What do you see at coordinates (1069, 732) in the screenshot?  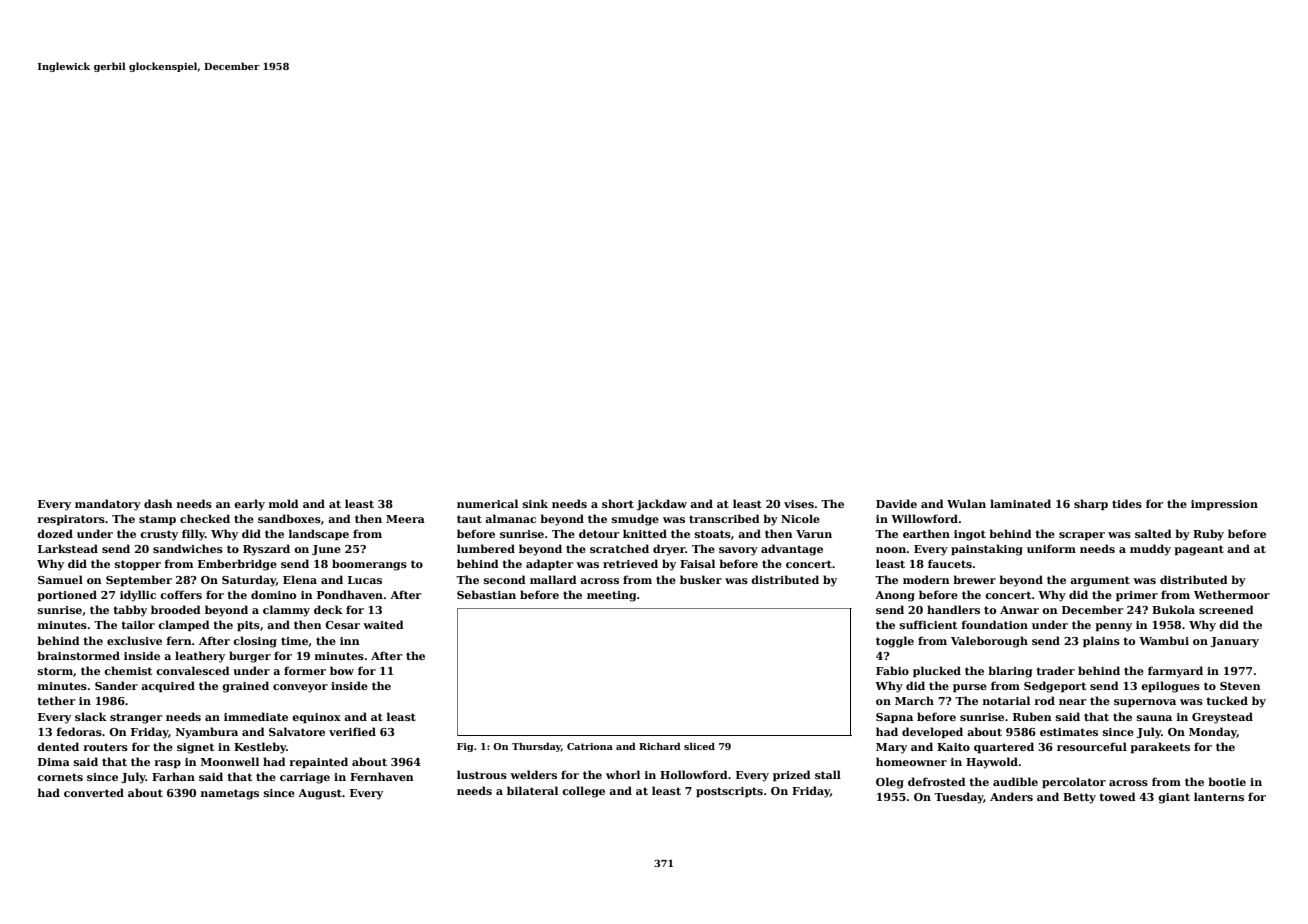 I see `estimates` at bounding box center [1069, 732].
